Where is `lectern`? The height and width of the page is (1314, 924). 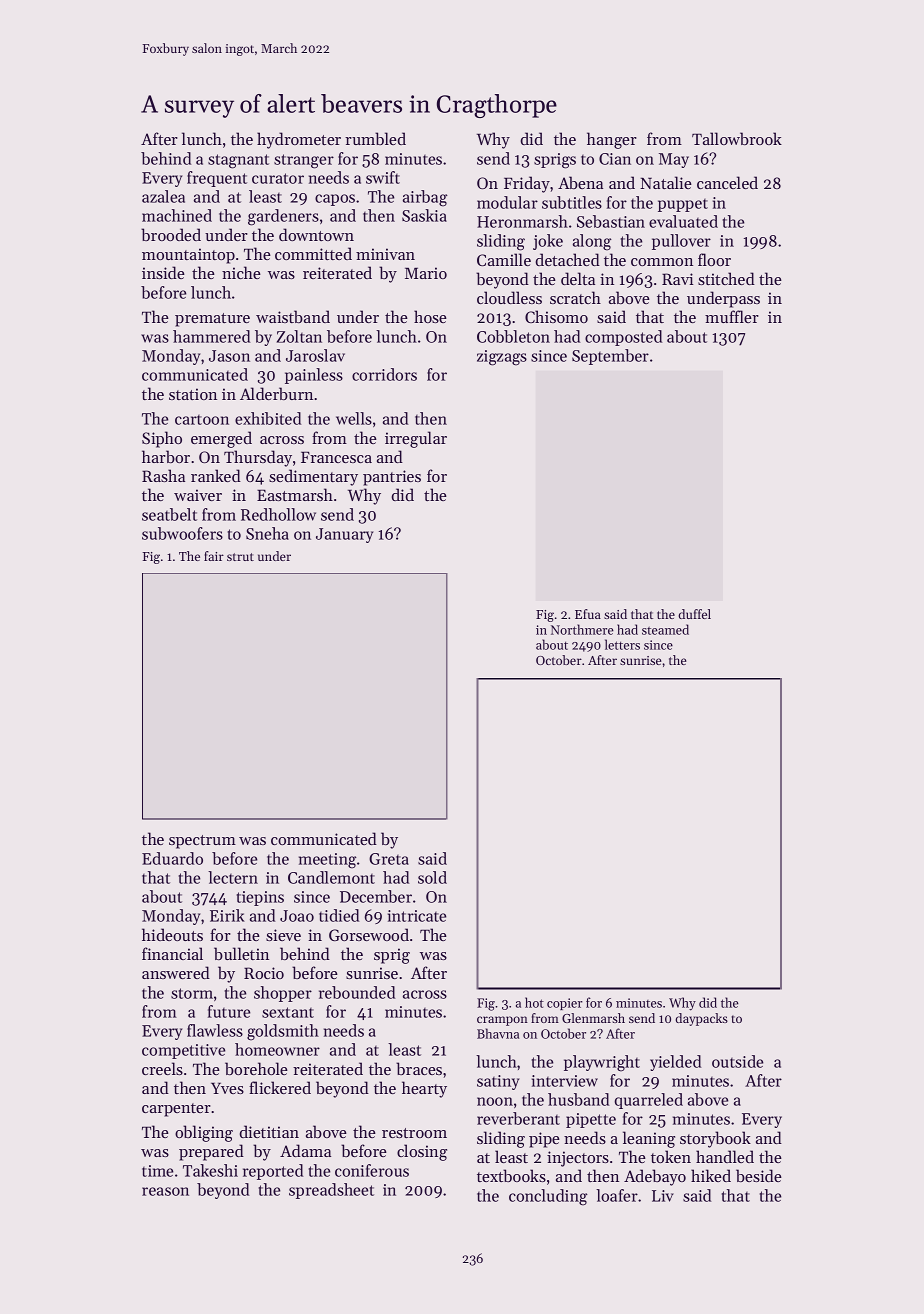 lectern is located at coordinates (233, 877).
